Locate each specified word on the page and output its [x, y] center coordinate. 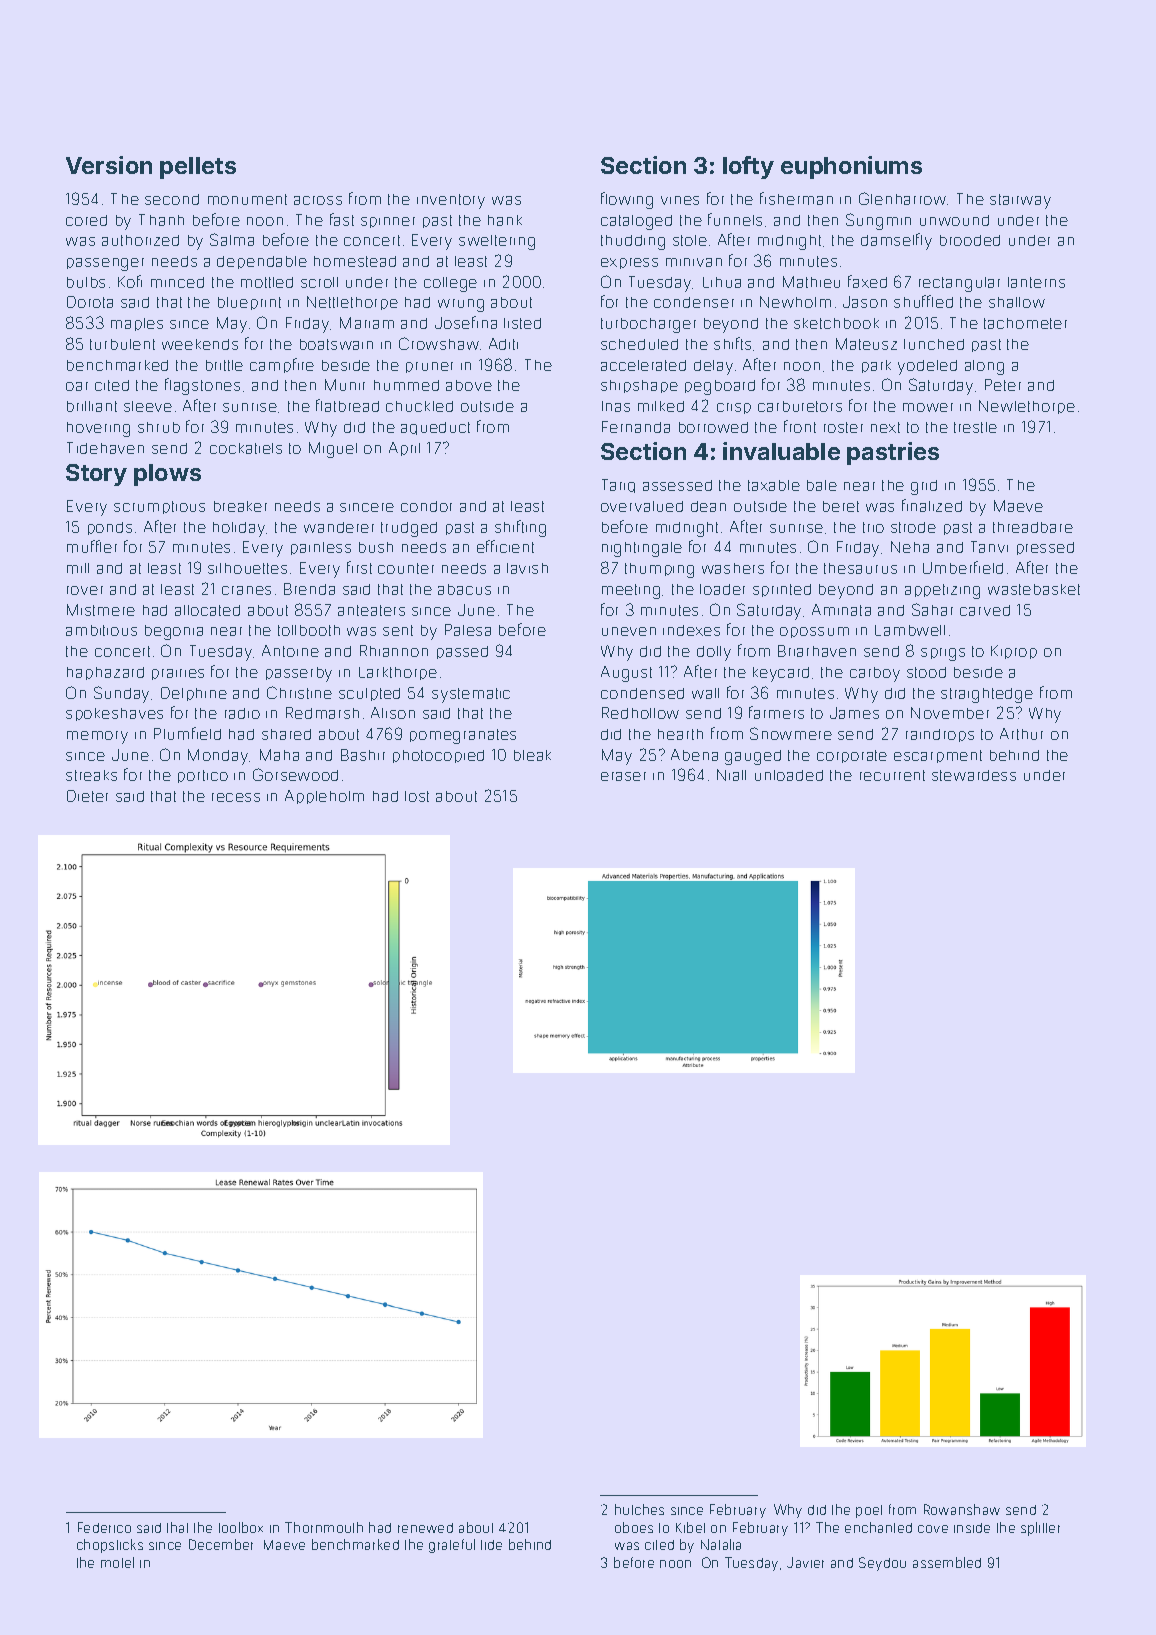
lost [417, 796]
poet [869, 1511]
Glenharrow [902, 198]
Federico [104, 1527]
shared [286, 734]
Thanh [161, 220]
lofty [748, 167]
